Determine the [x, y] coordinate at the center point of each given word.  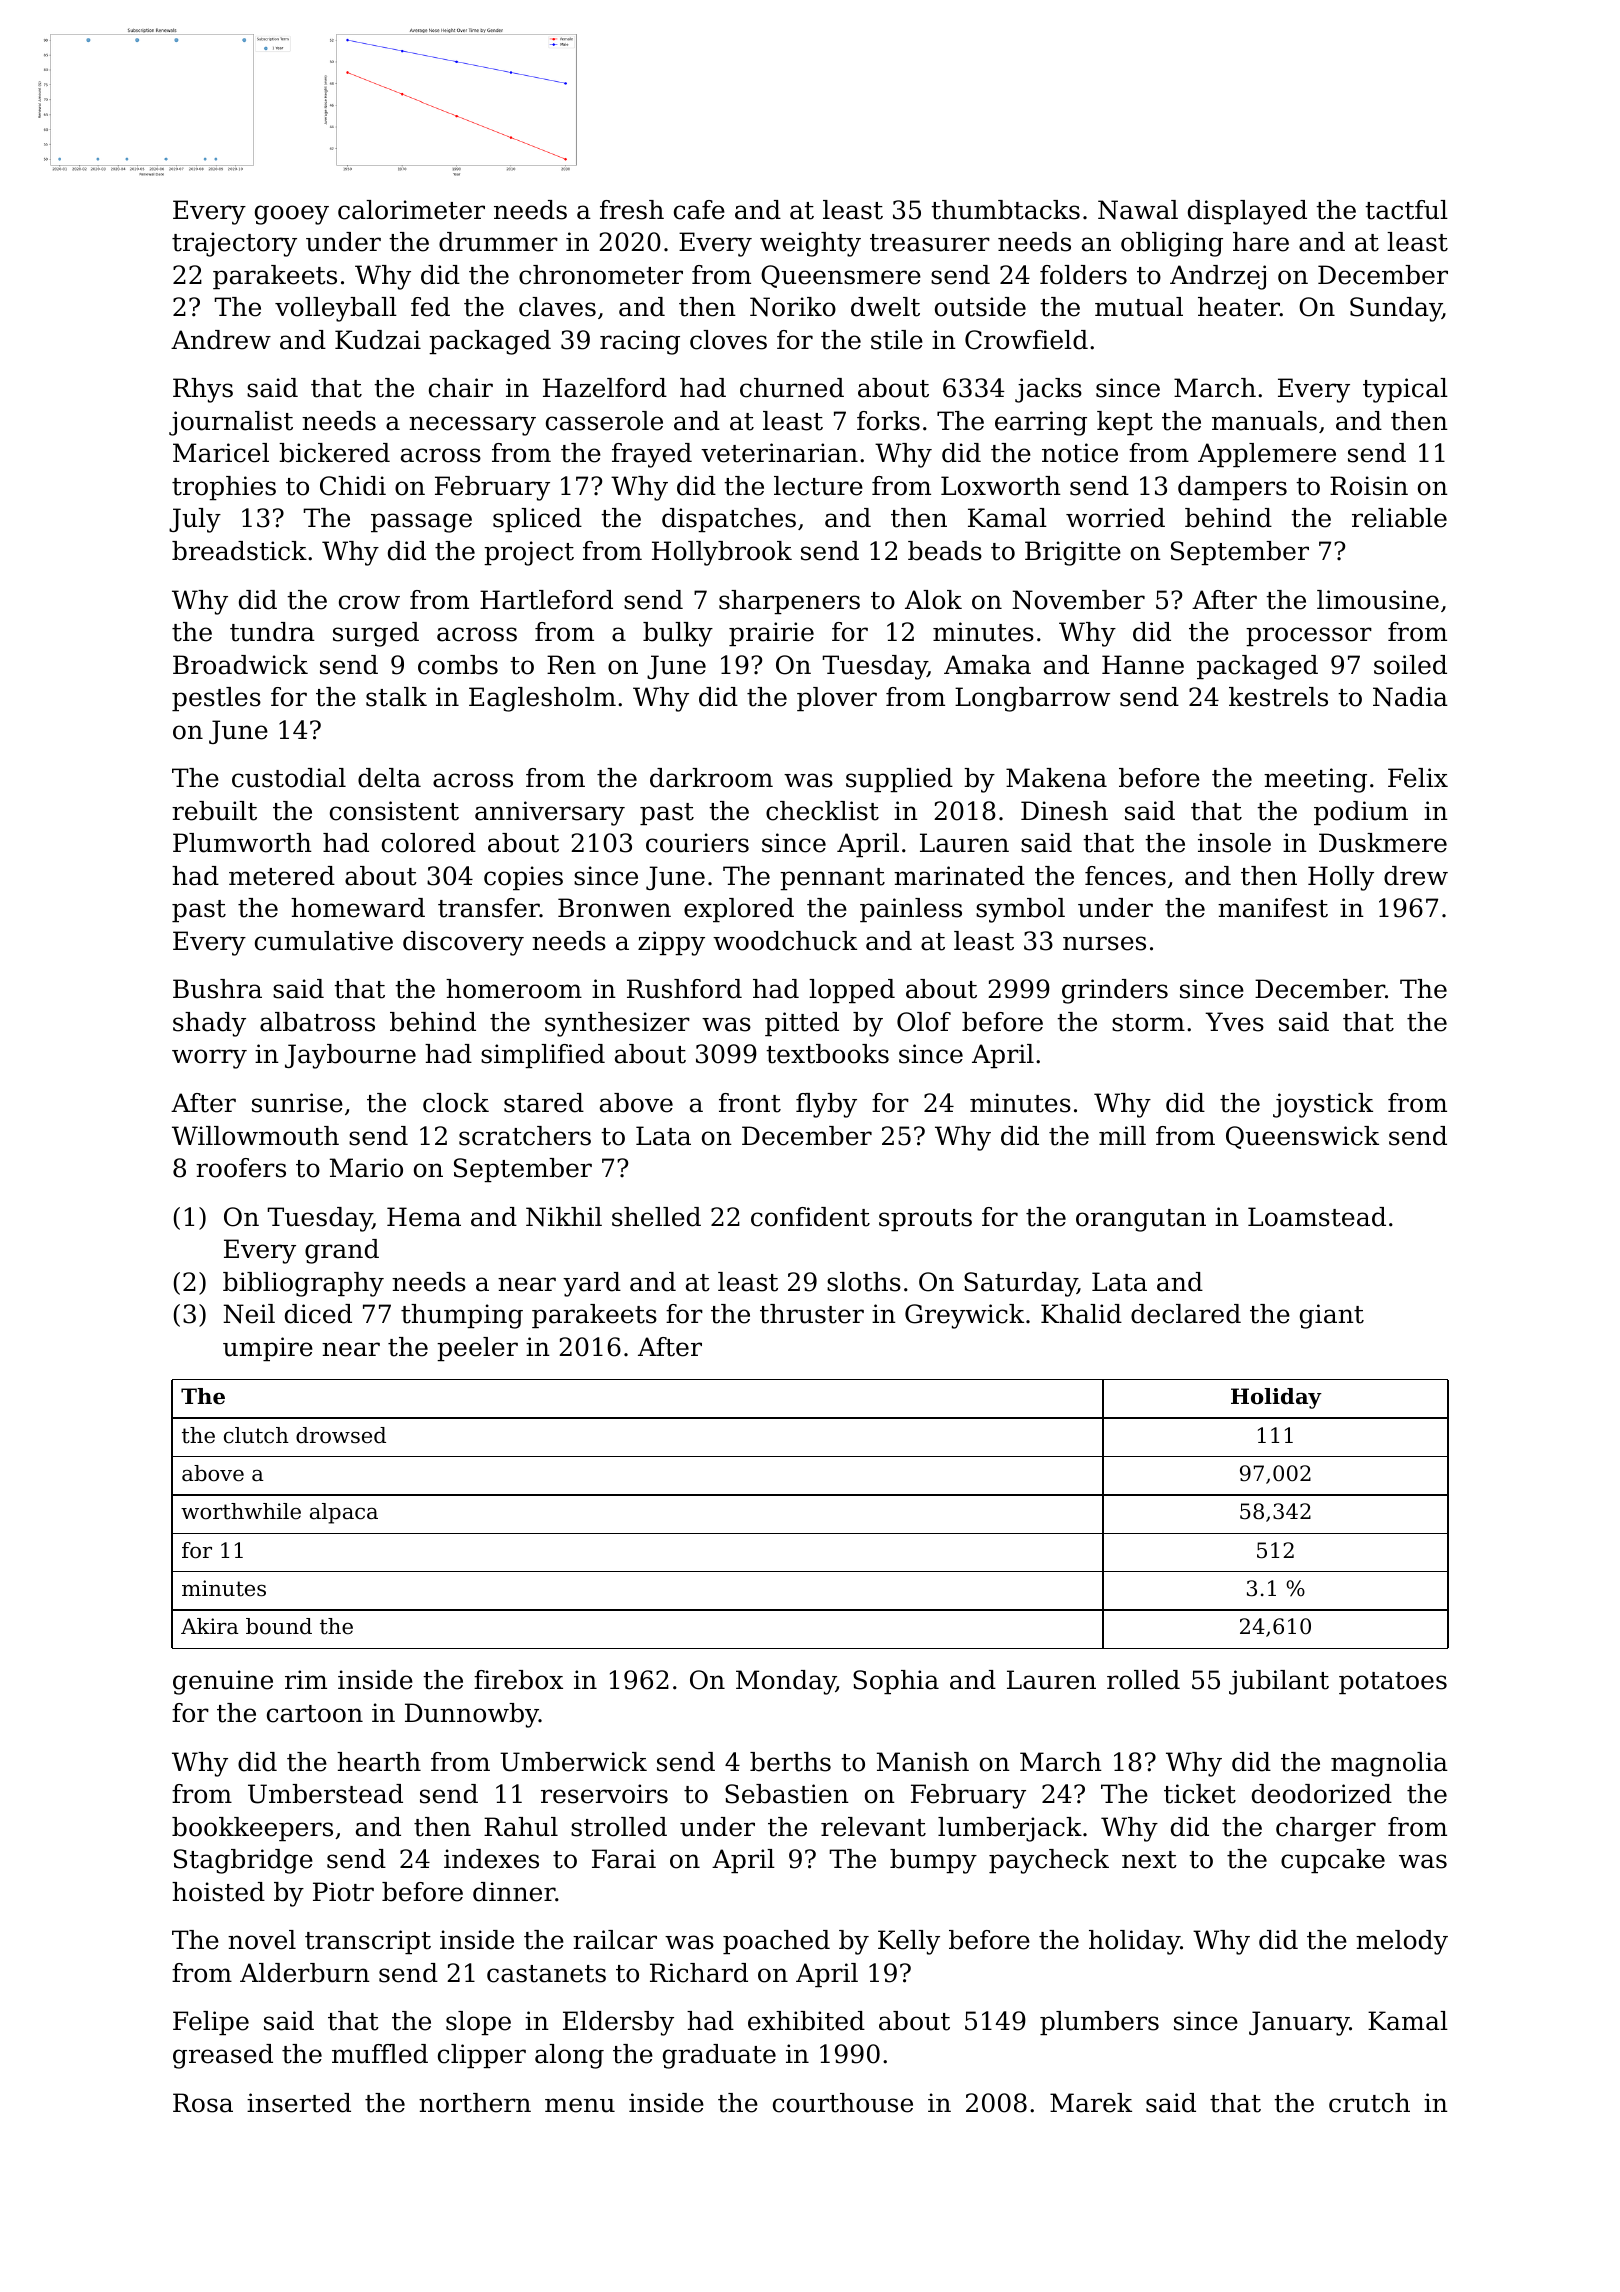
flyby [826, 1105]
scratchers [525, 1136]
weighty [810, 244]
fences [1125, 876]
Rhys [203, 390]
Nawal [1138, 210]
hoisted [218, 1892]
